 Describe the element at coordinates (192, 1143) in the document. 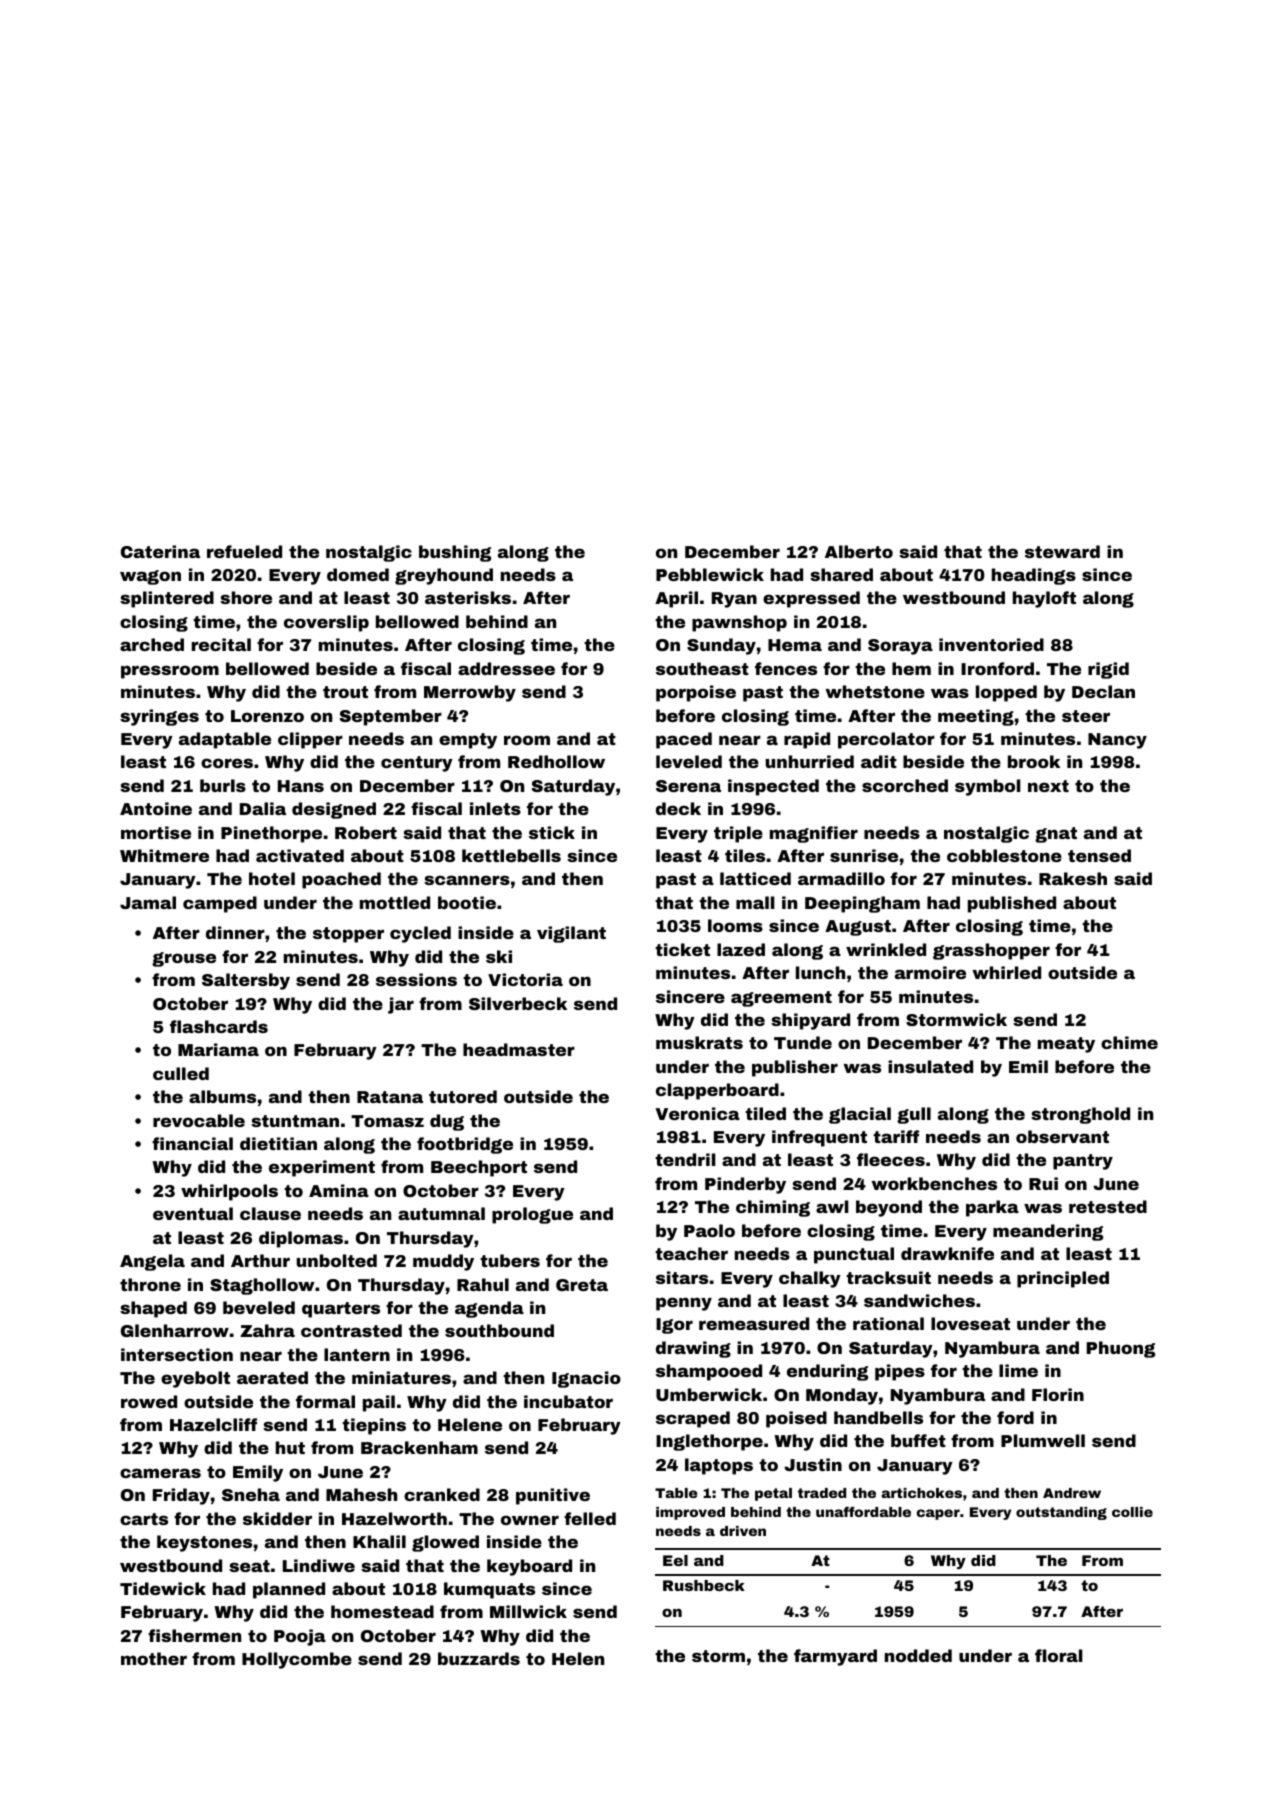

I see `financial` at that location.
